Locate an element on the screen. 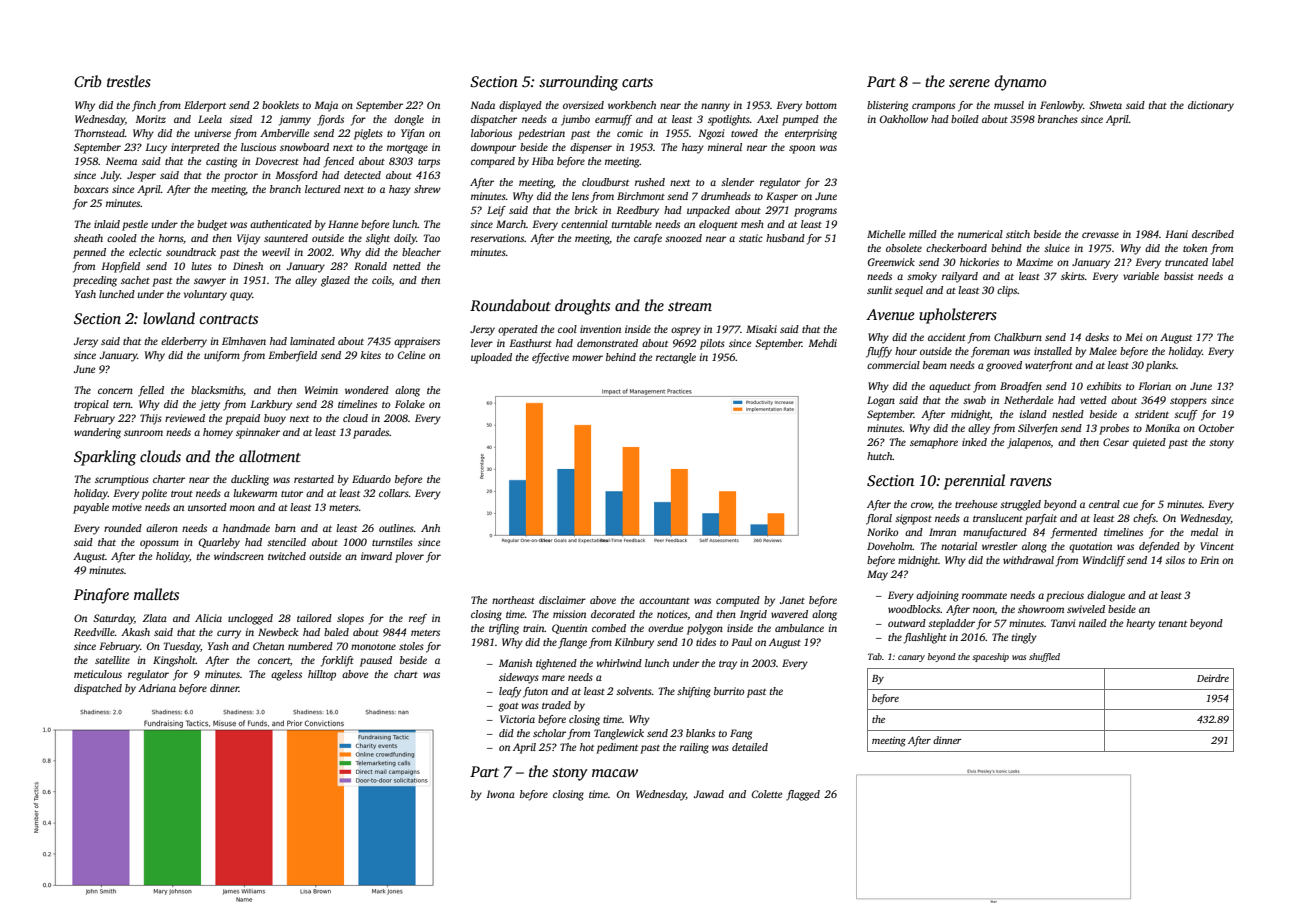 The image size is (1308, 924). trestles is located at coordinates (129, 81).
